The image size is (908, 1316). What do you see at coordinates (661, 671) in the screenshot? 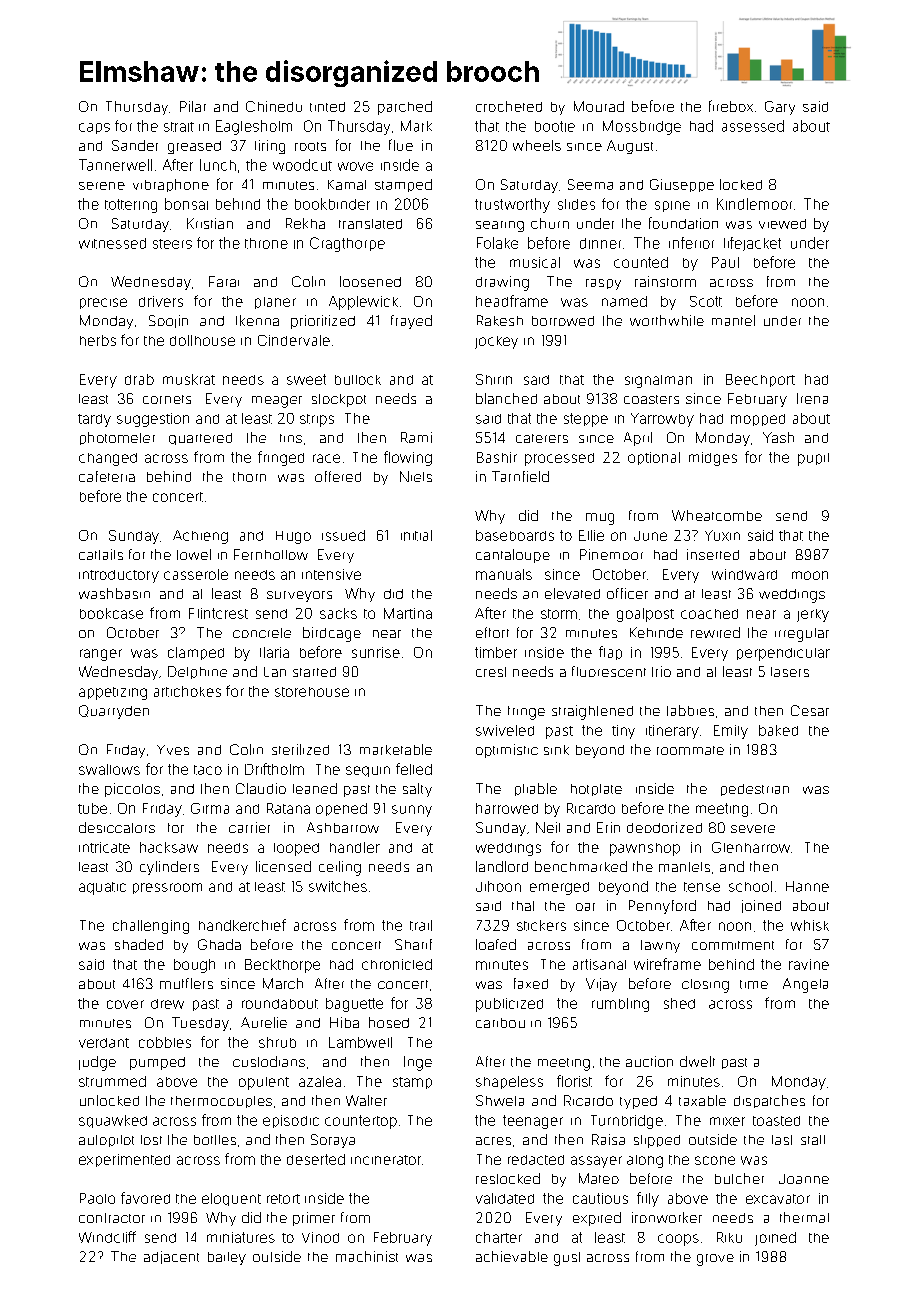
I see `trio` at bounding box center [661, 671].
